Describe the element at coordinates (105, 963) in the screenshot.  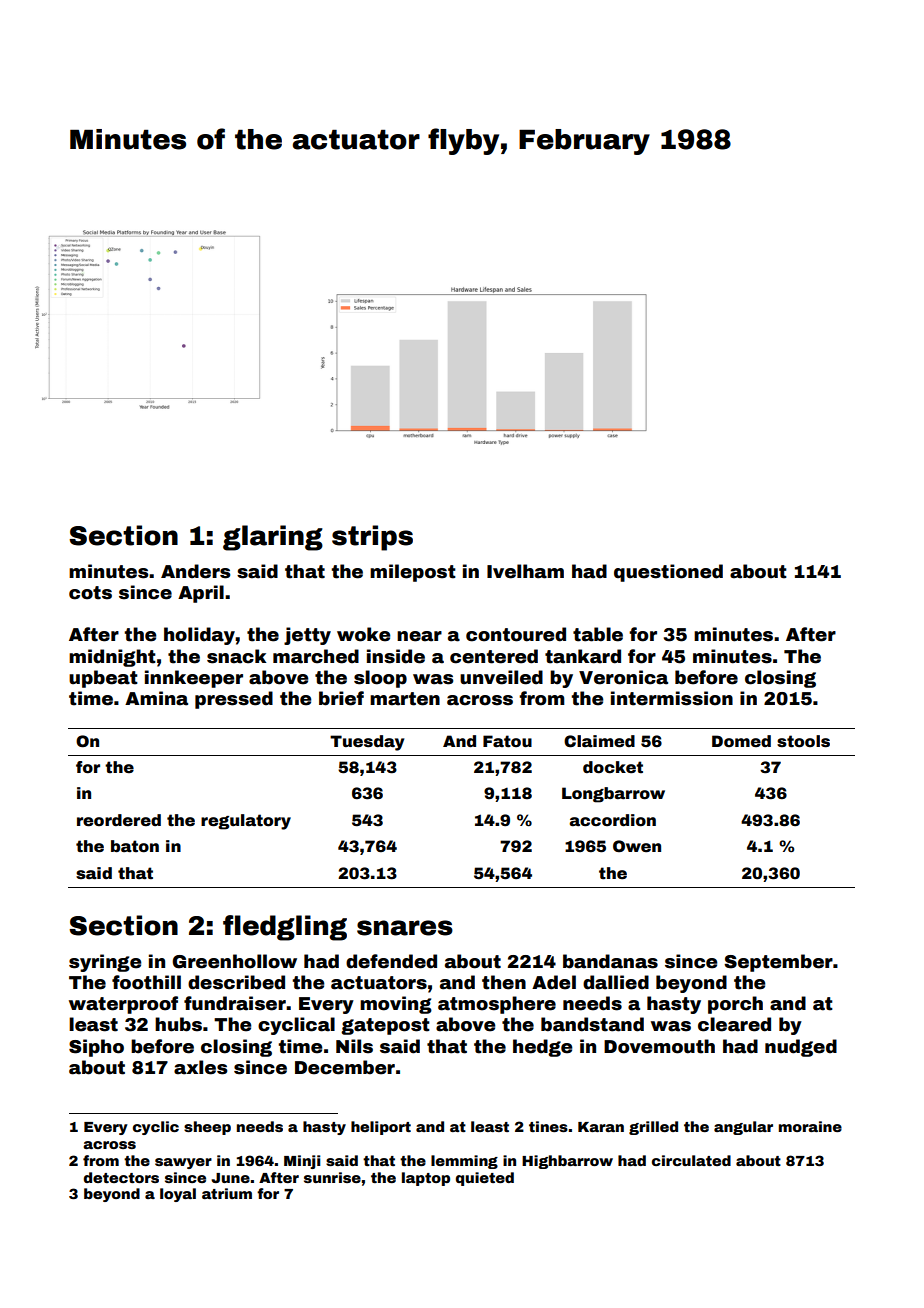
I see `syringe` at that location.
